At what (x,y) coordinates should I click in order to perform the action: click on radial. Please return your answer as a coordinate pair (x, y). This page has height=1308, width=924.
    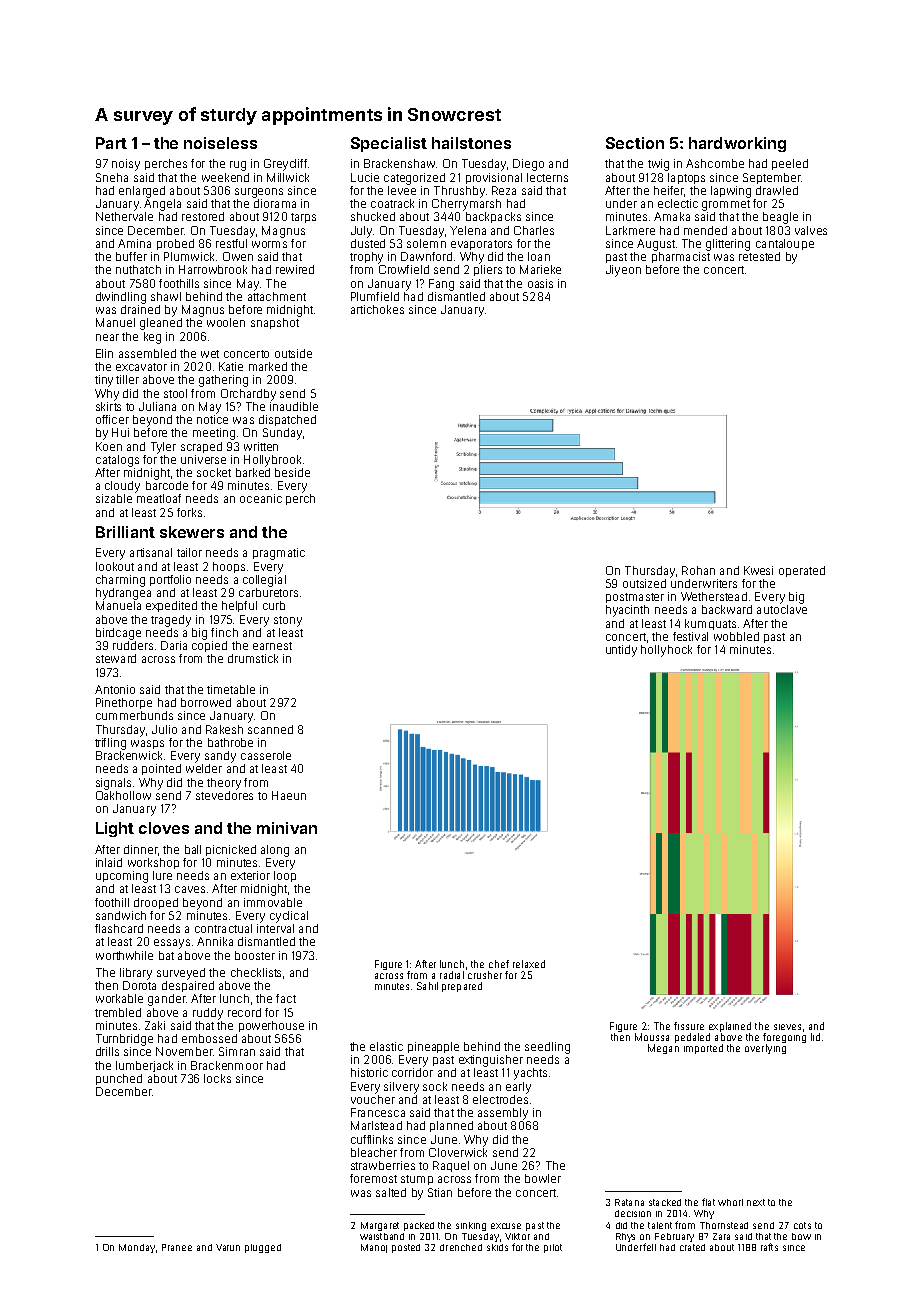
    Looking at the image, I should click on (452, 975).
